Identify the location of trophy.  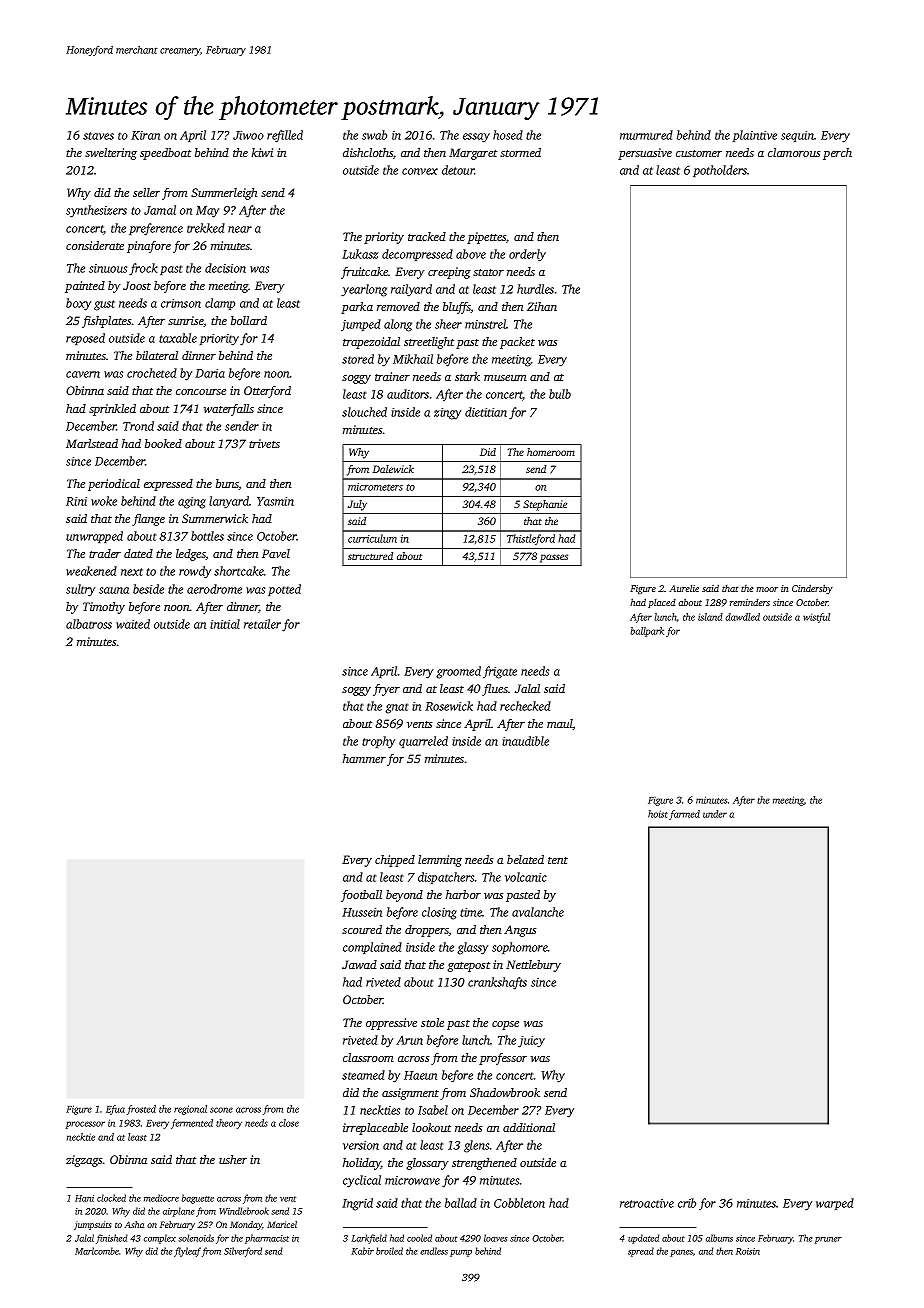
(378, 742).
